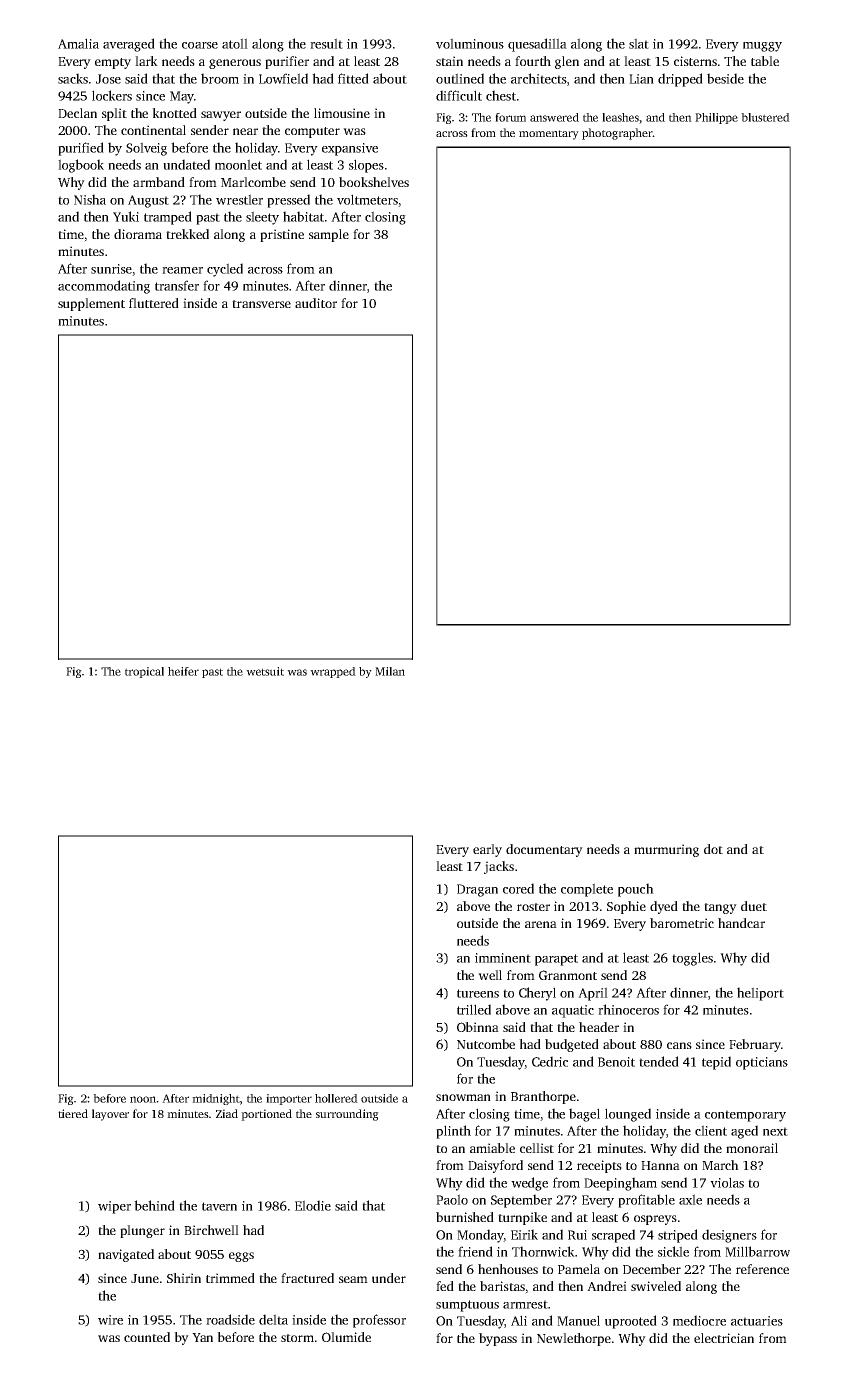 Image resolution: width=849 pixels, height=1400 pixels. I want to click on heifer, so click(183, 671).
